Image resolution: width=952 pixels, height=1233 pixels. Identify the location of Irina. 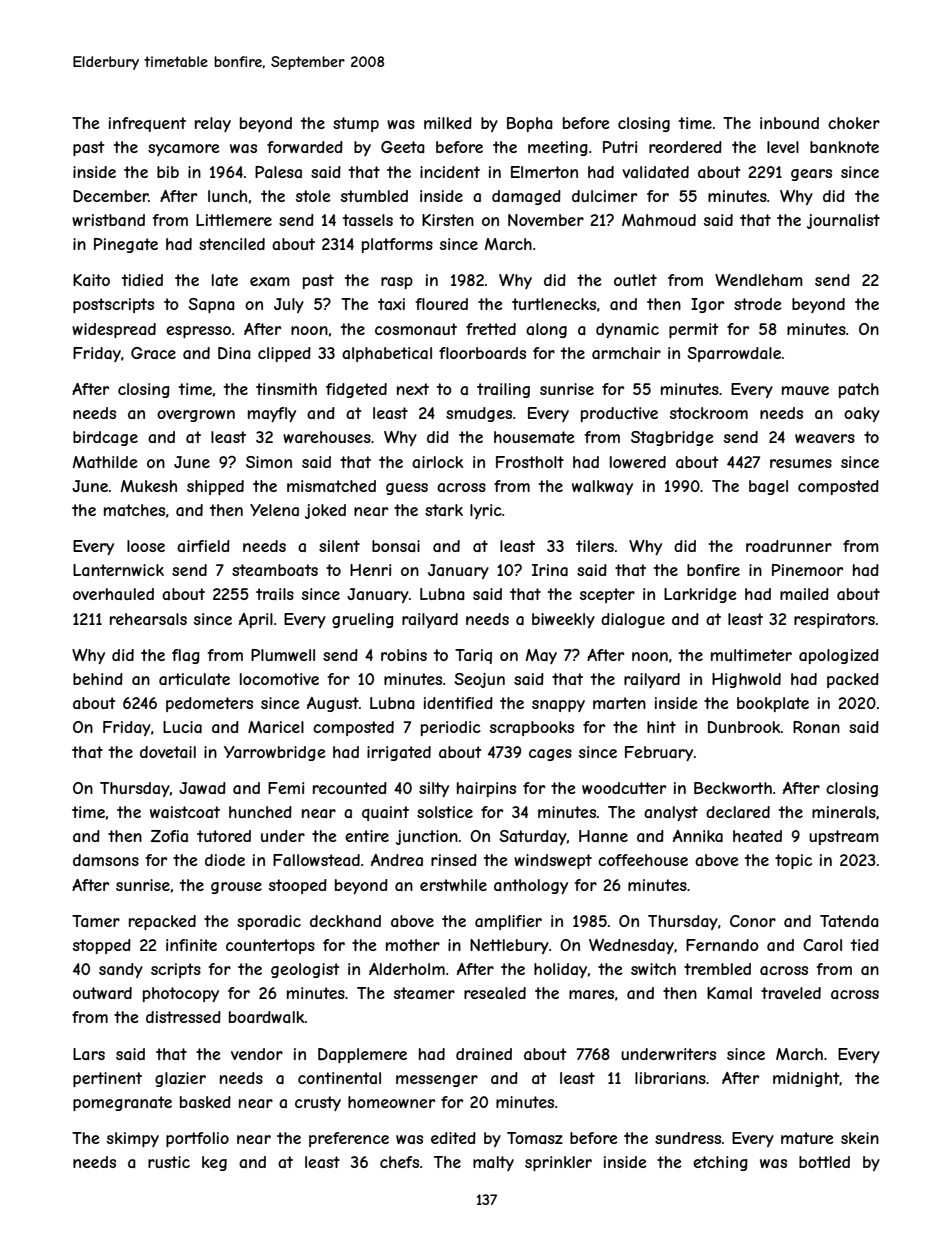
(550, 570).
